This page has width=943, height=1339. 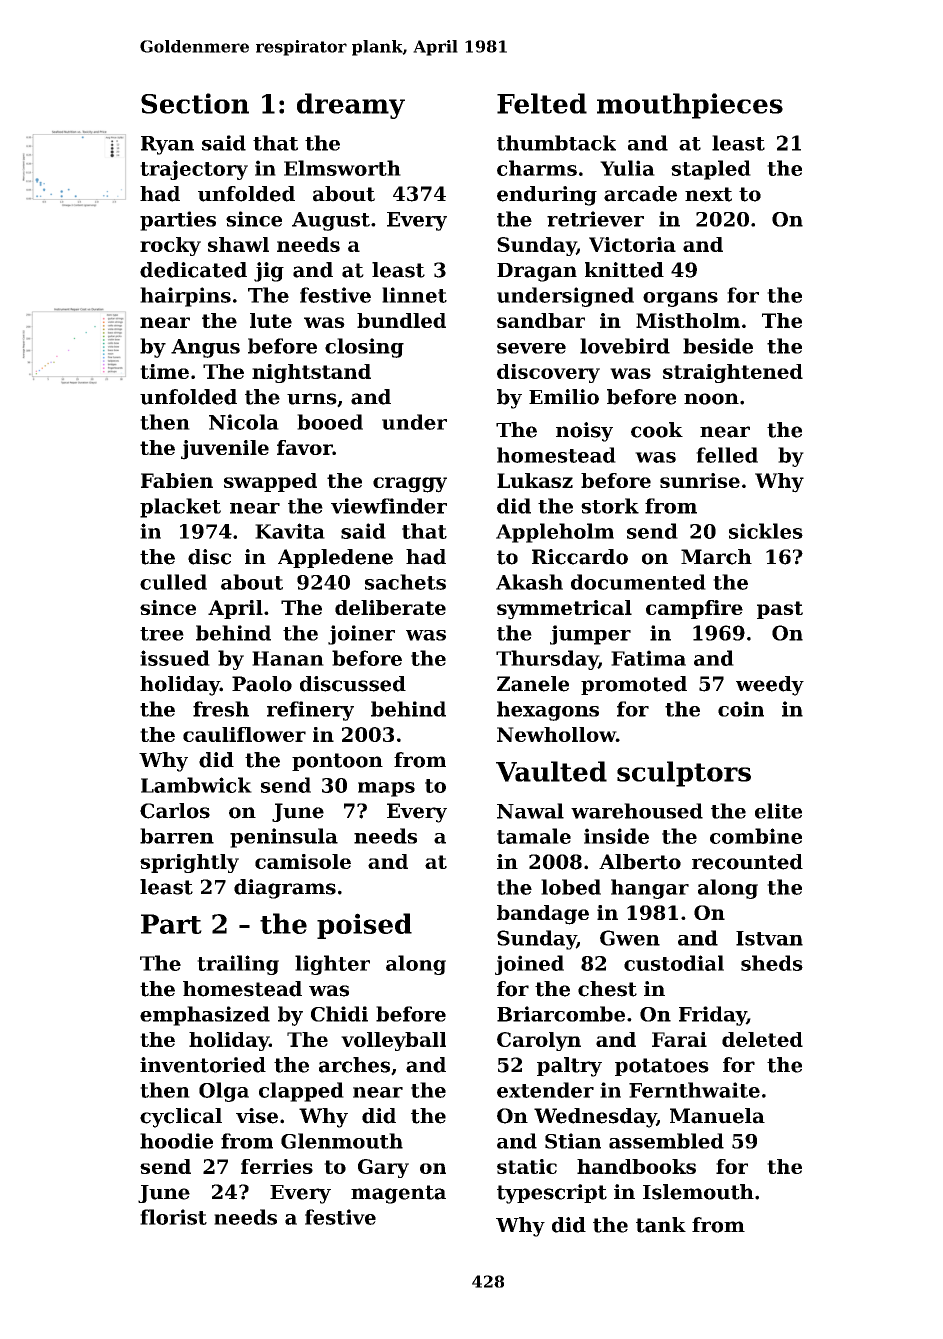 What do you see at coordinates (690, 106) in the page?
I see `mouthpieces` at bounding box center [690, 106].
